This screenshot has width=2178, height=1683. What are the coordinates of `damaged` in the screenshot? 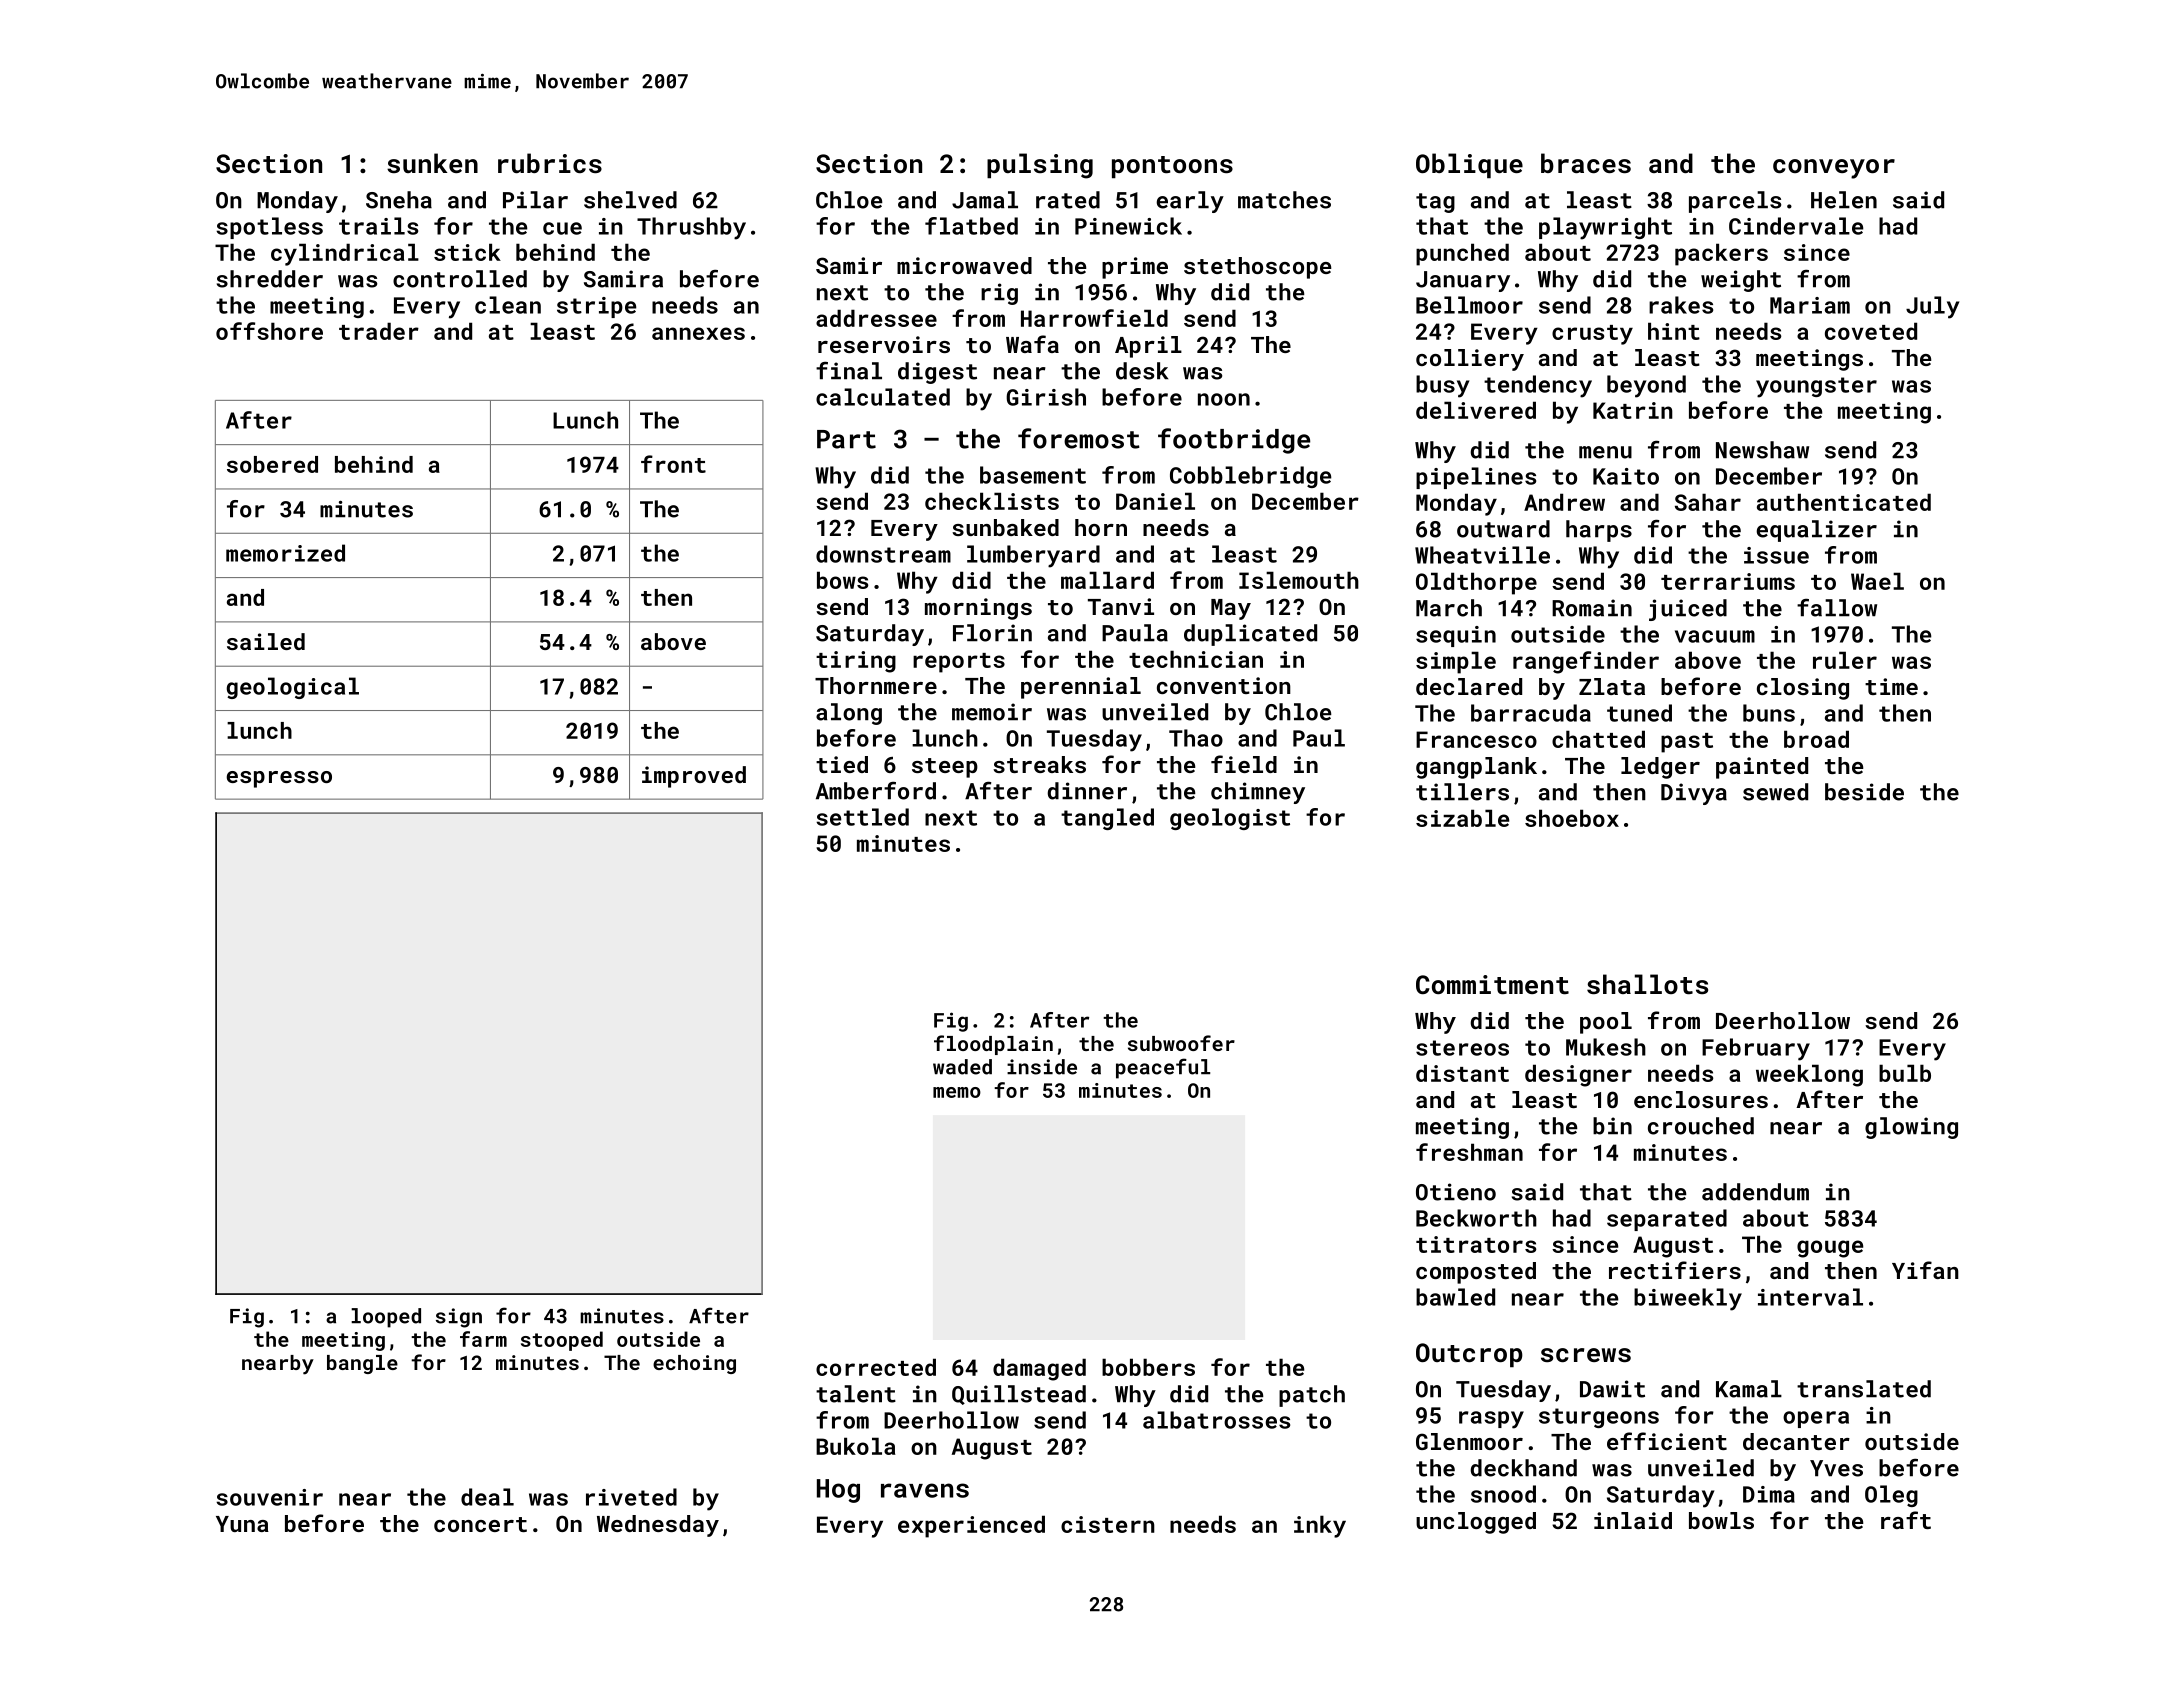 It's located at (1039, 1369).
